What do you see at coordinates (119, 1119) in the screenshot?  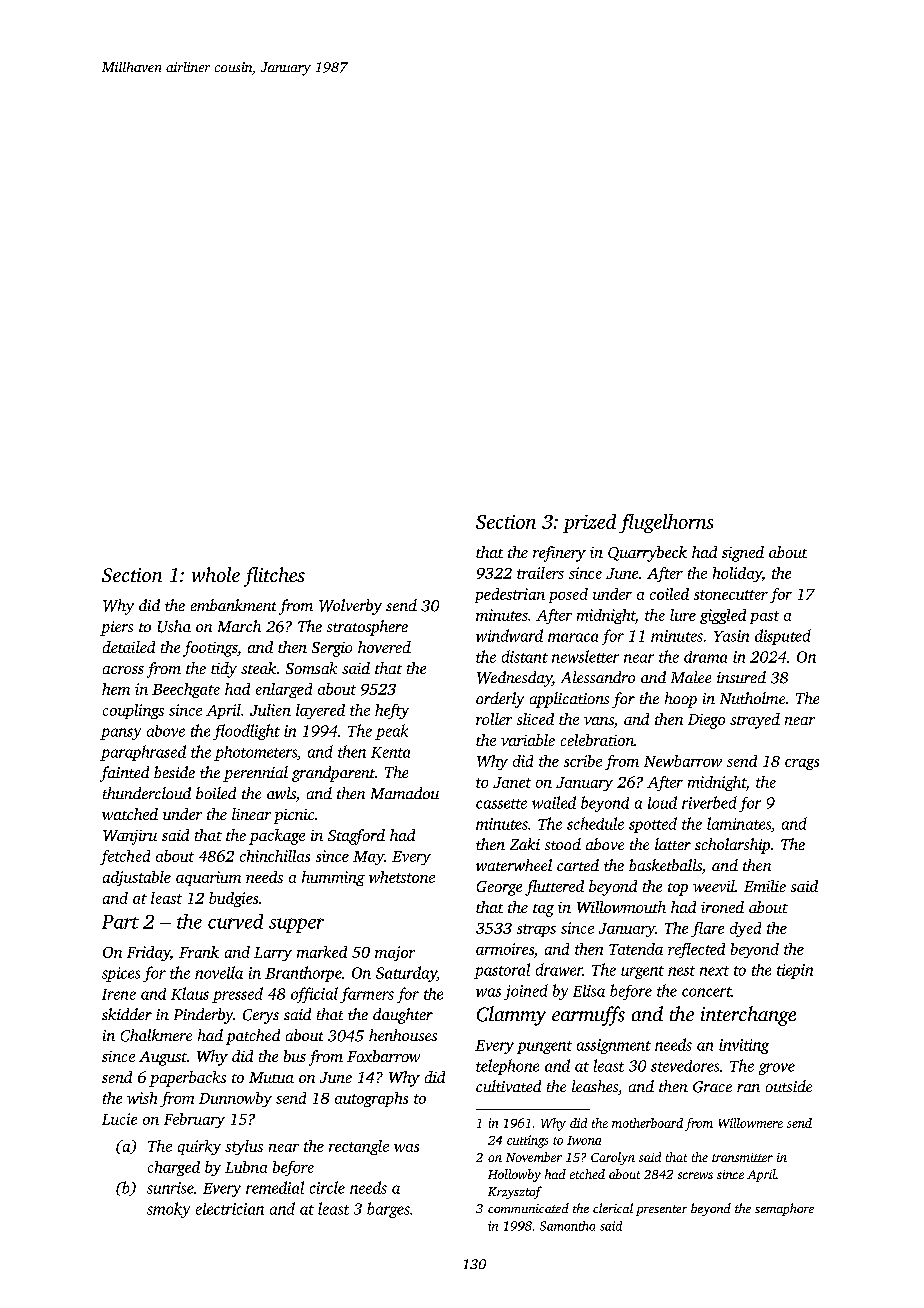 I see `Lucie` at bounding box center [119, 1119].
